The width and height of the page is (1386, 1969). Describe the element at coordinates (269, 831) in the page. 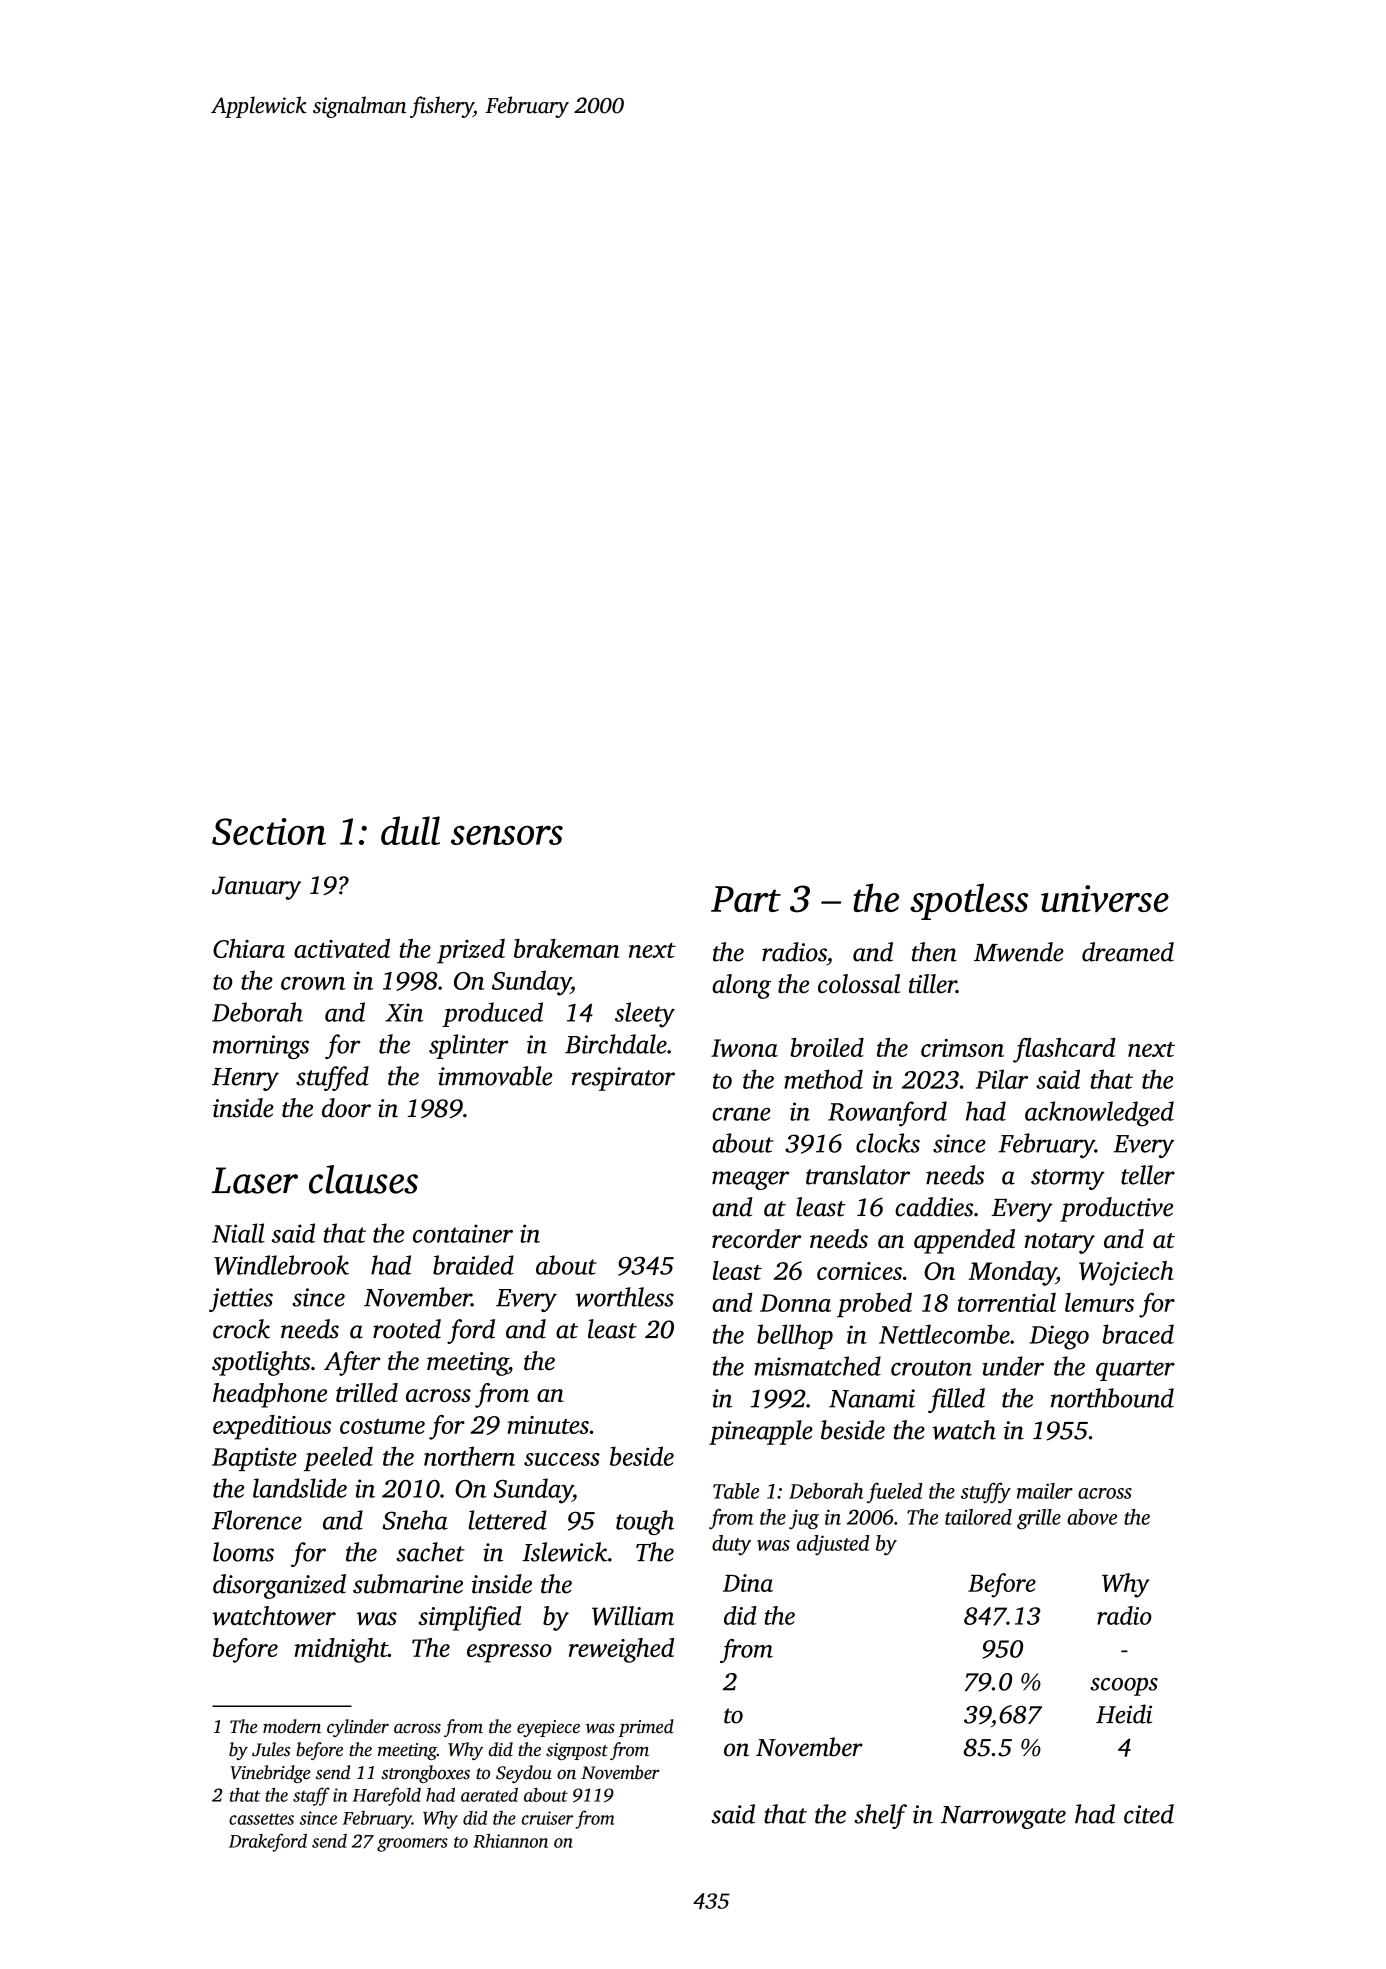

I see `Section` at that location.
